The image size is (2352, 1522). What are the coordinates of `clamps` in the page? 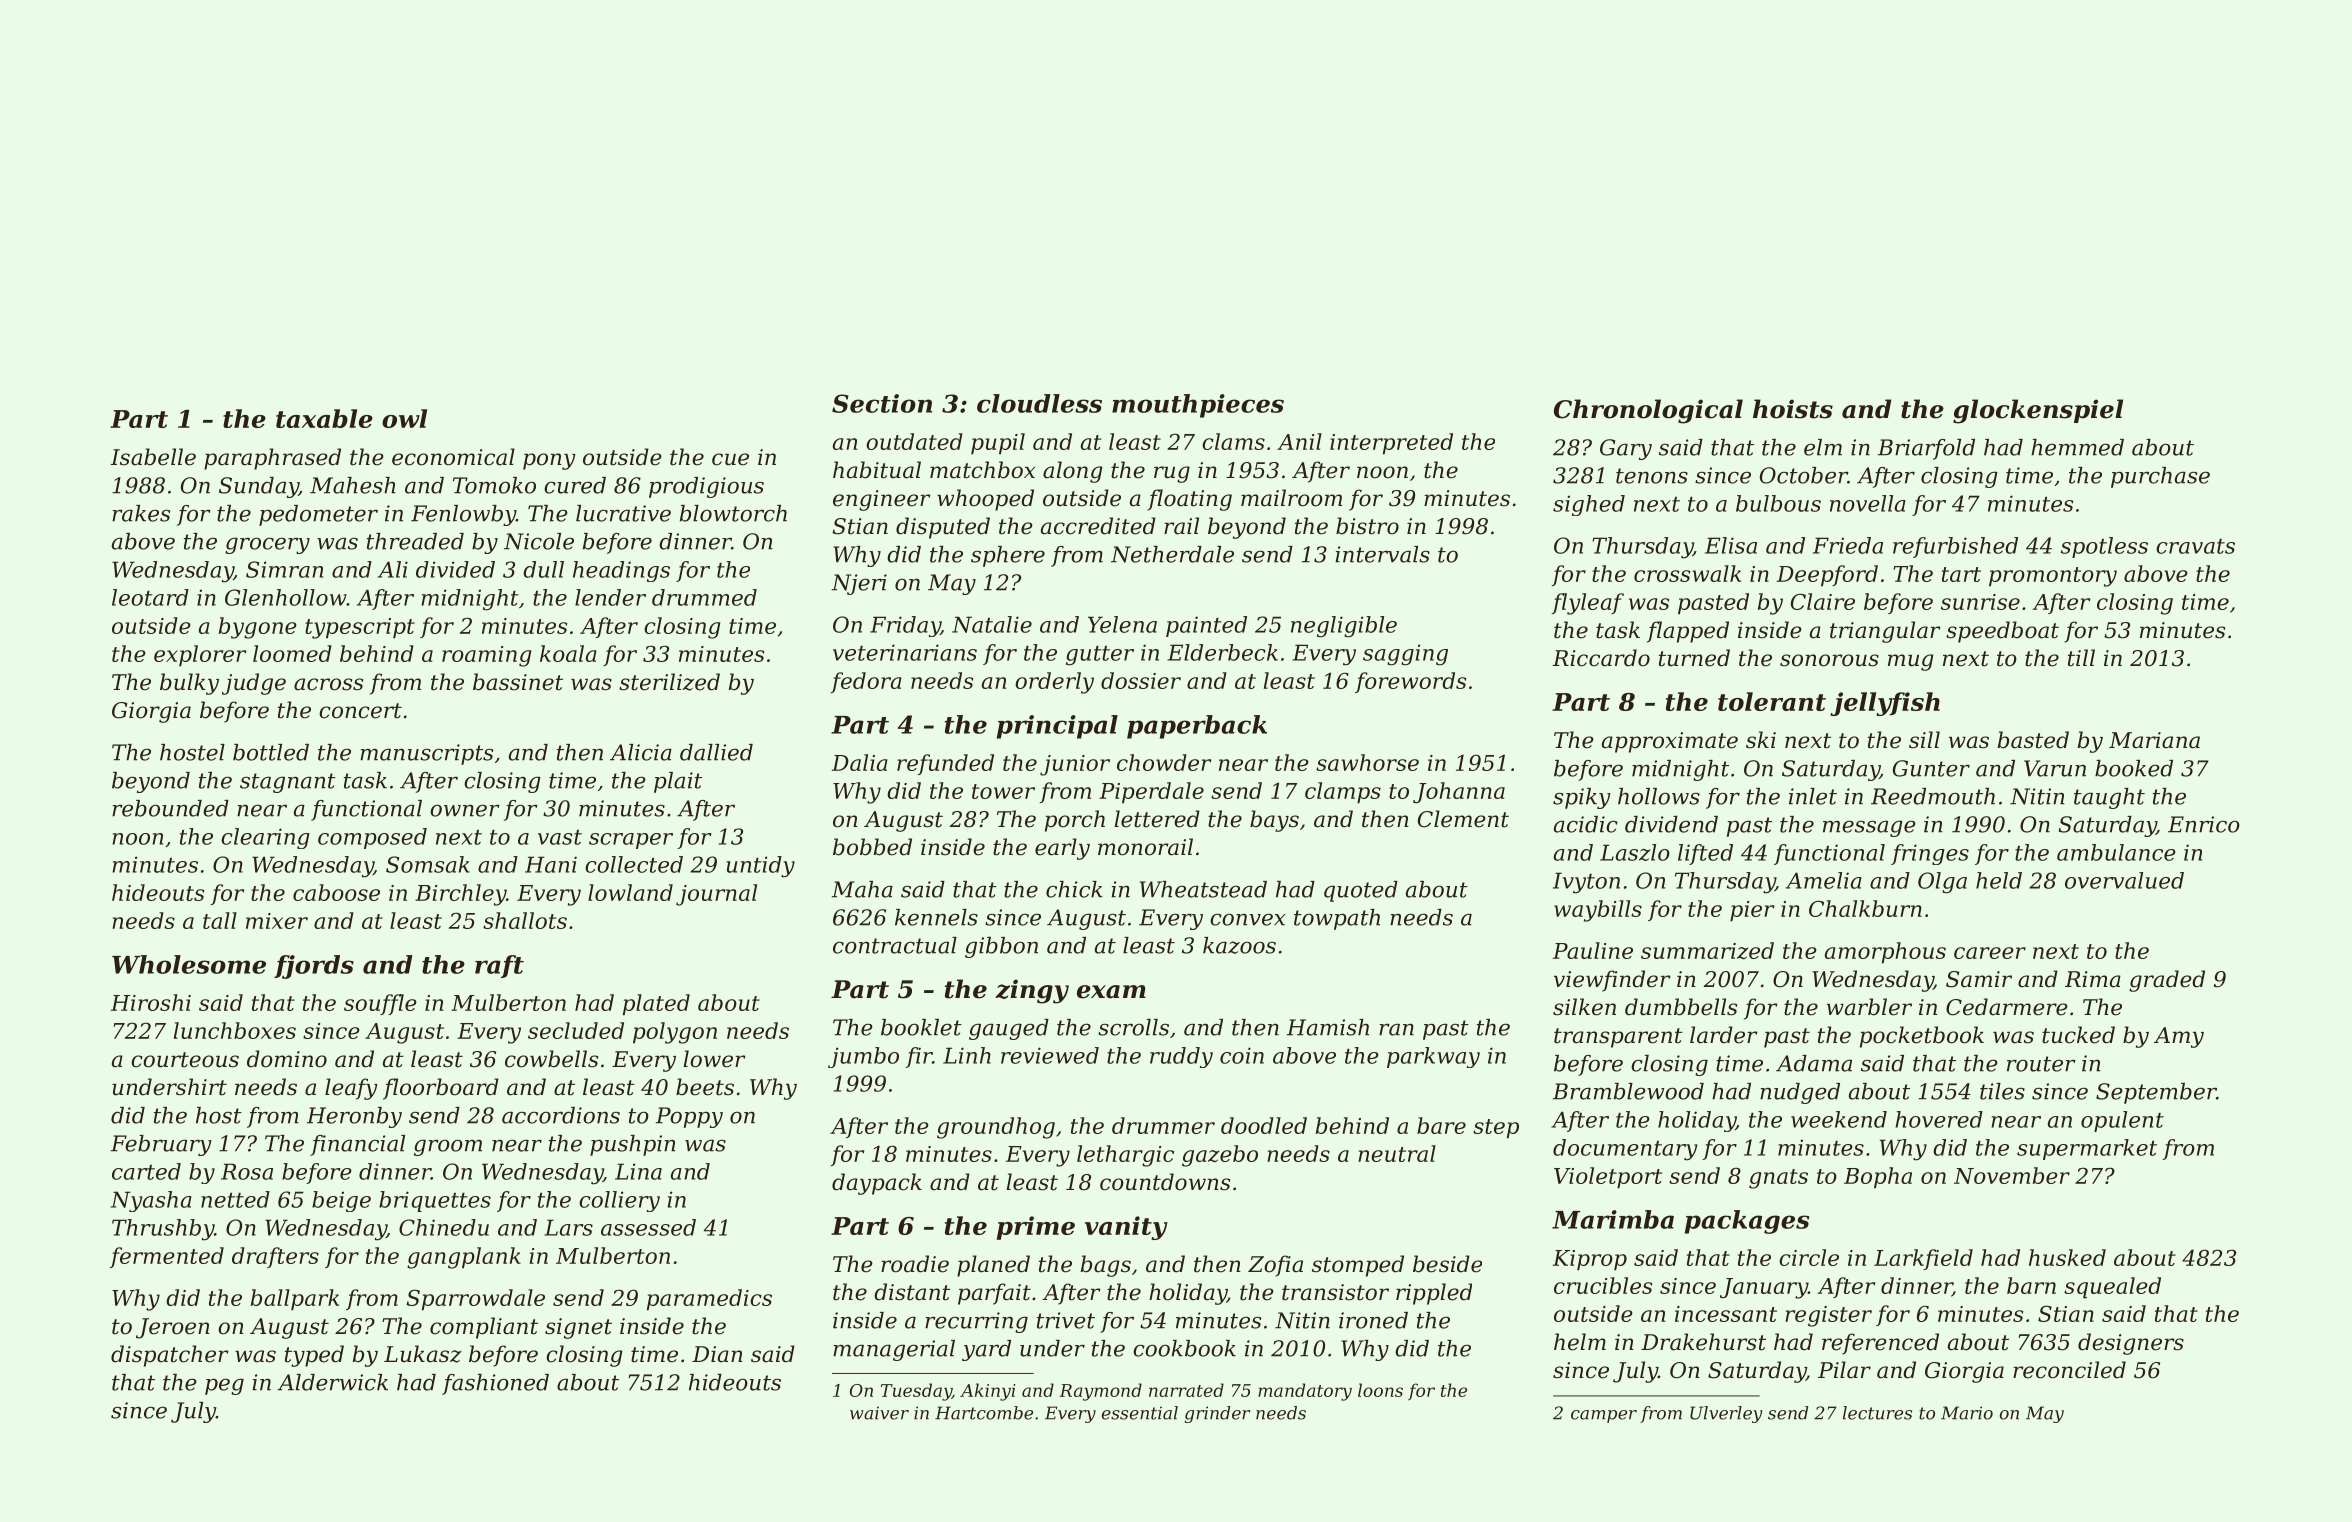 It's located at (1343, 793).
